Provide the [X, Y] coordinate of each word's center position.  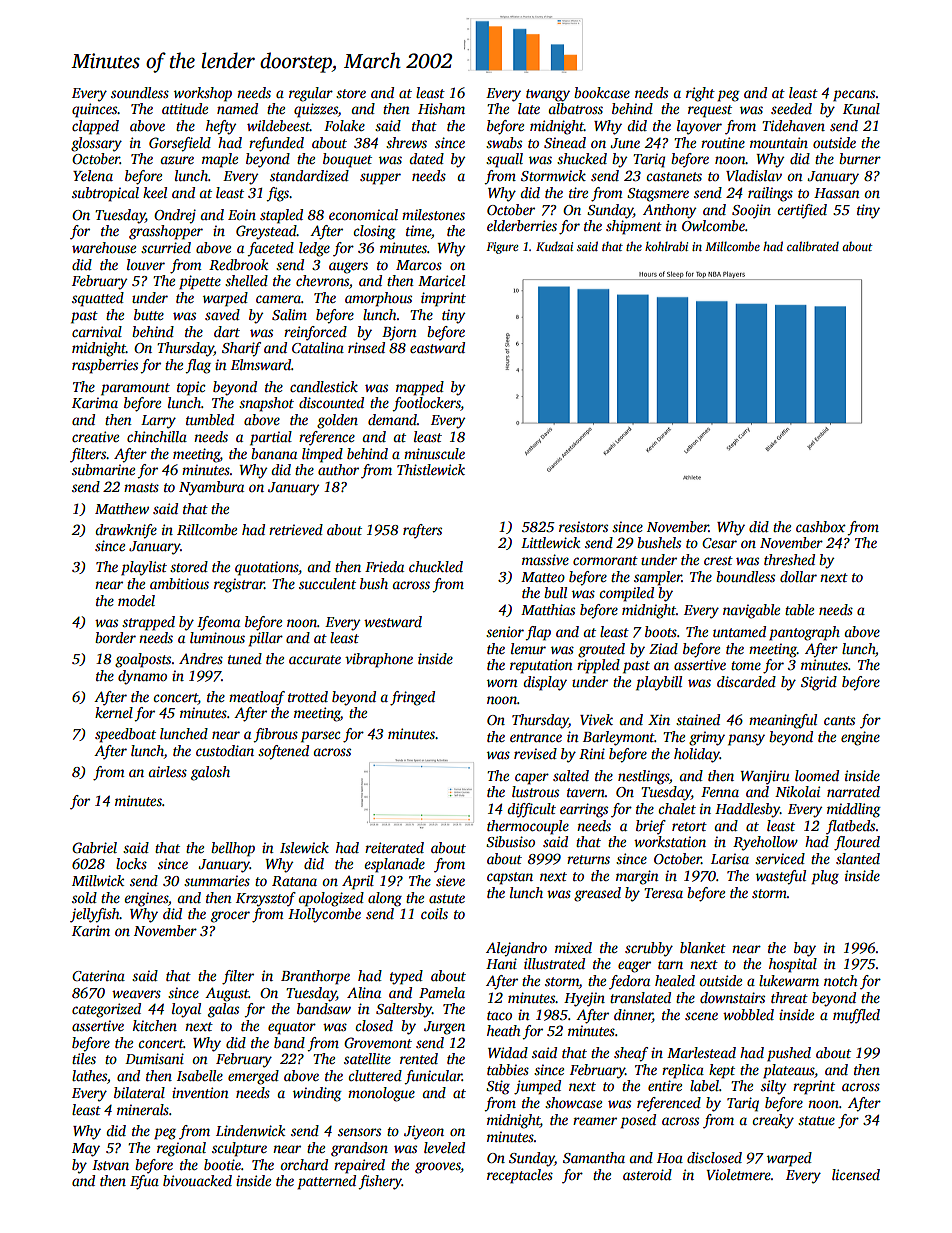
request [710, 111]
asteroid [647, 1174]
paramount [135, 389]
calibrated [813, 246]
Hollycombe [324, 915]
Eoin [242, 214]
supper [380, 179]
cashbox [821, 526]
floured [857, 843]
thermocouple [528, 827]
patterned [326, 1182]
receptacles [520, 1176]
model [136, 600]
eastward [437, 347]
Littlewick [550, 542]
